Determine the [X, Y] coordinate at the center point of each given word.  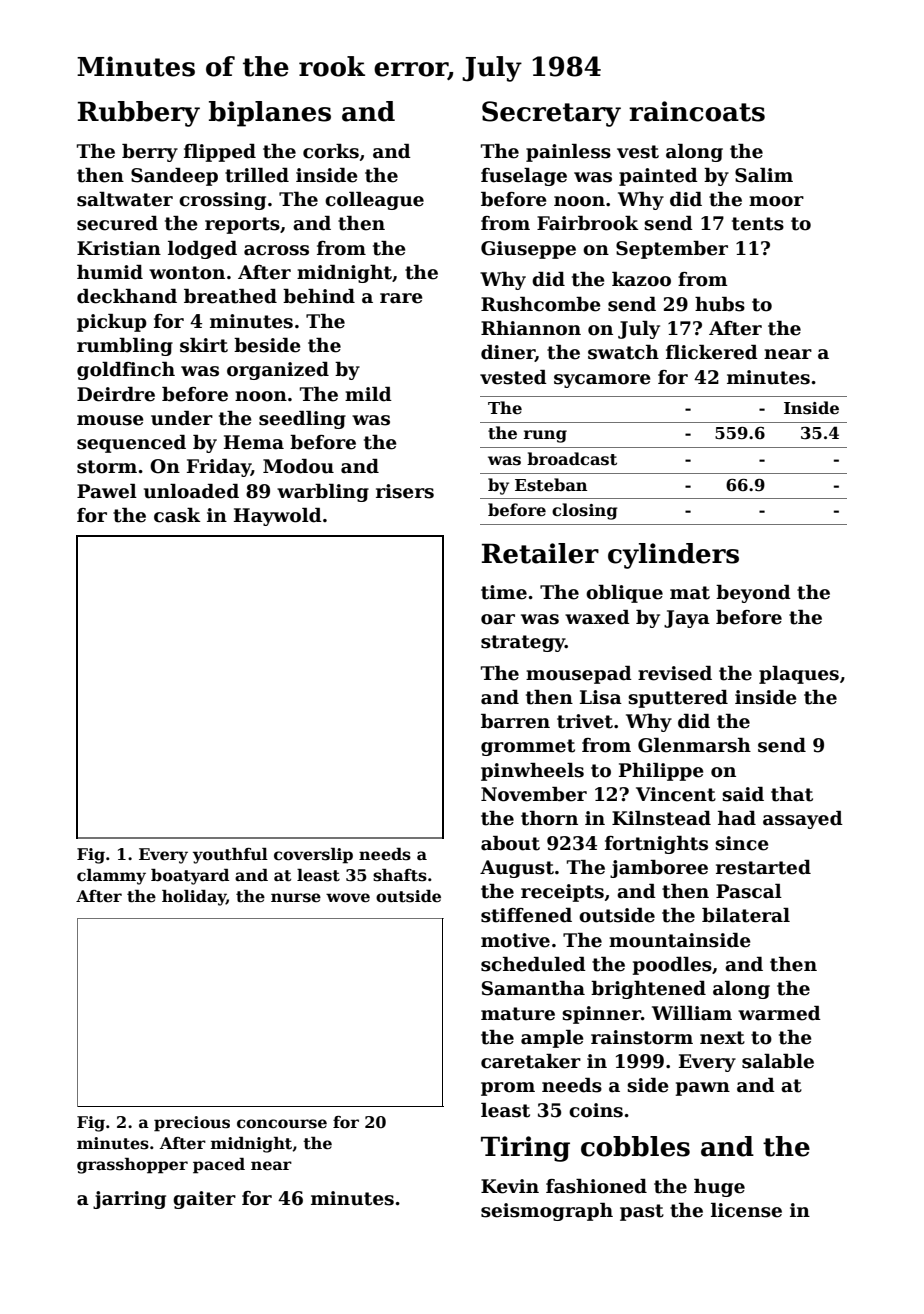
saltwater [125, 199]
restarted [763, 867]
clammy [111, 877]
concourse [282, 1124]
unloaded [191, 491]
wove [348, 898]
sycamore [602, 381]
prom [508, 1089]
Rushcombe [541, 304]
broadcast [572, 459]
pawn [703, 1089]
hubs [720, 304]
